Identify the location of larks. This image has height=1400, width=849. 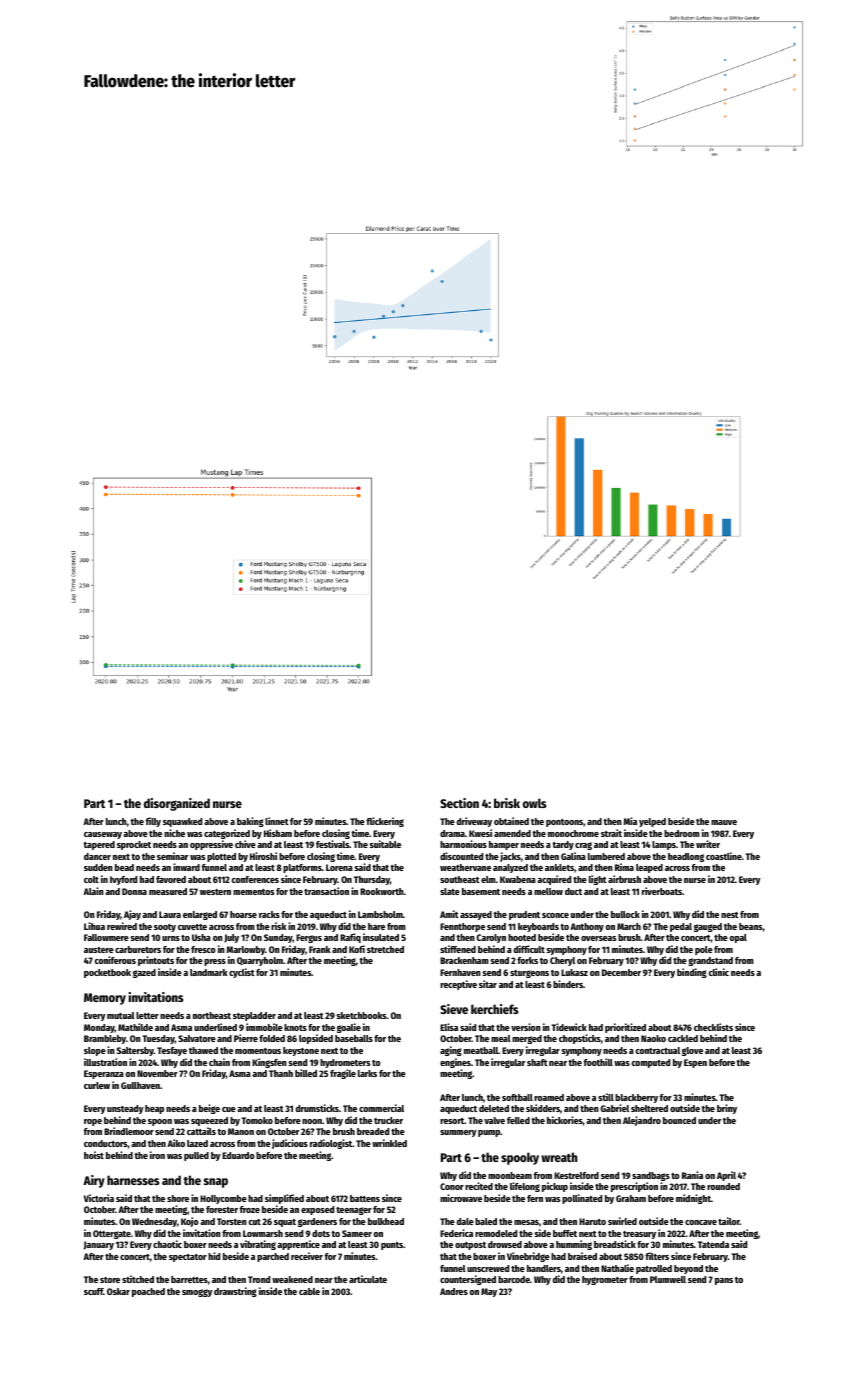
(367, 1073).
